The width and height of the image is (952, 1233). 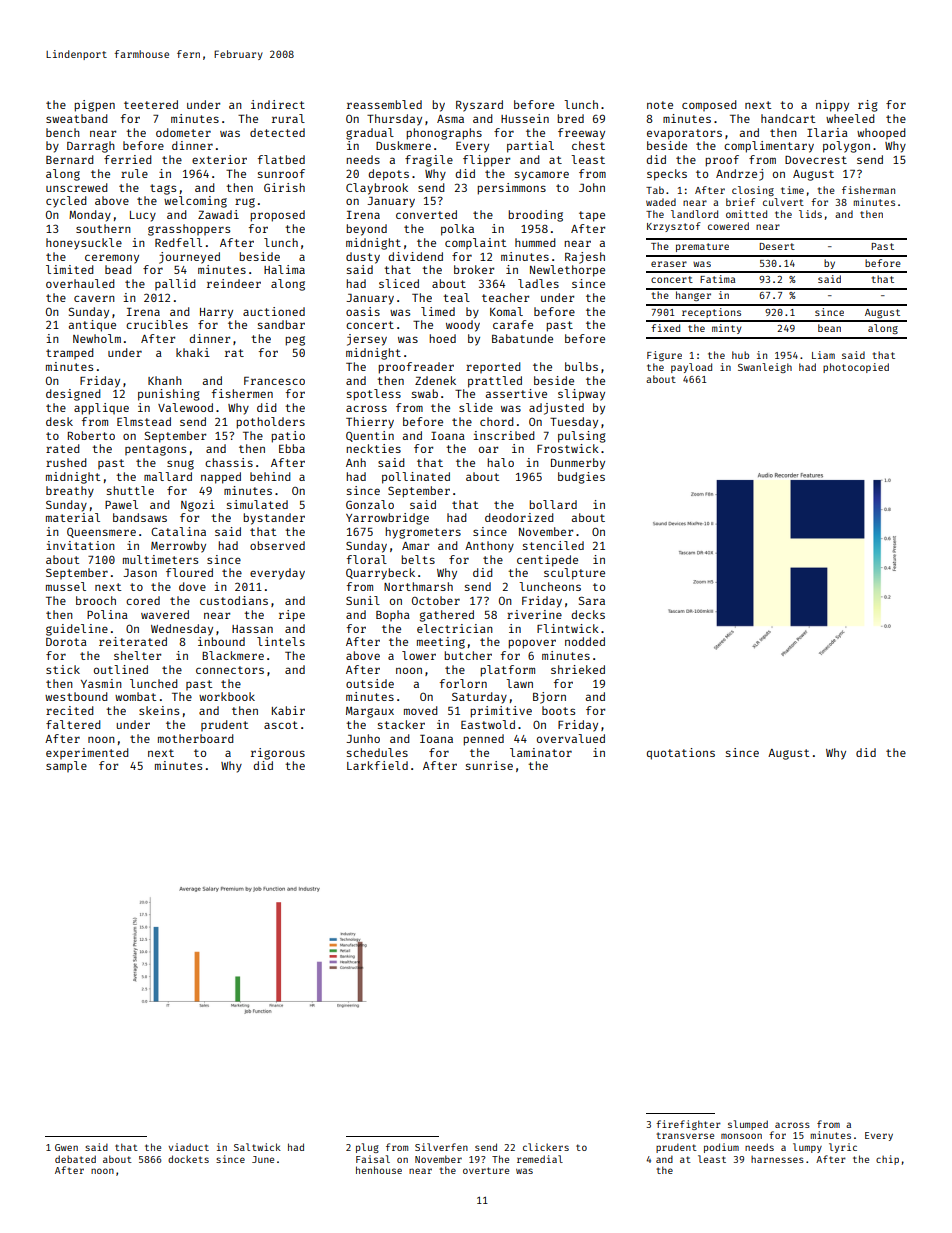 I want to click on riverine, so click(x=534, y=614).
